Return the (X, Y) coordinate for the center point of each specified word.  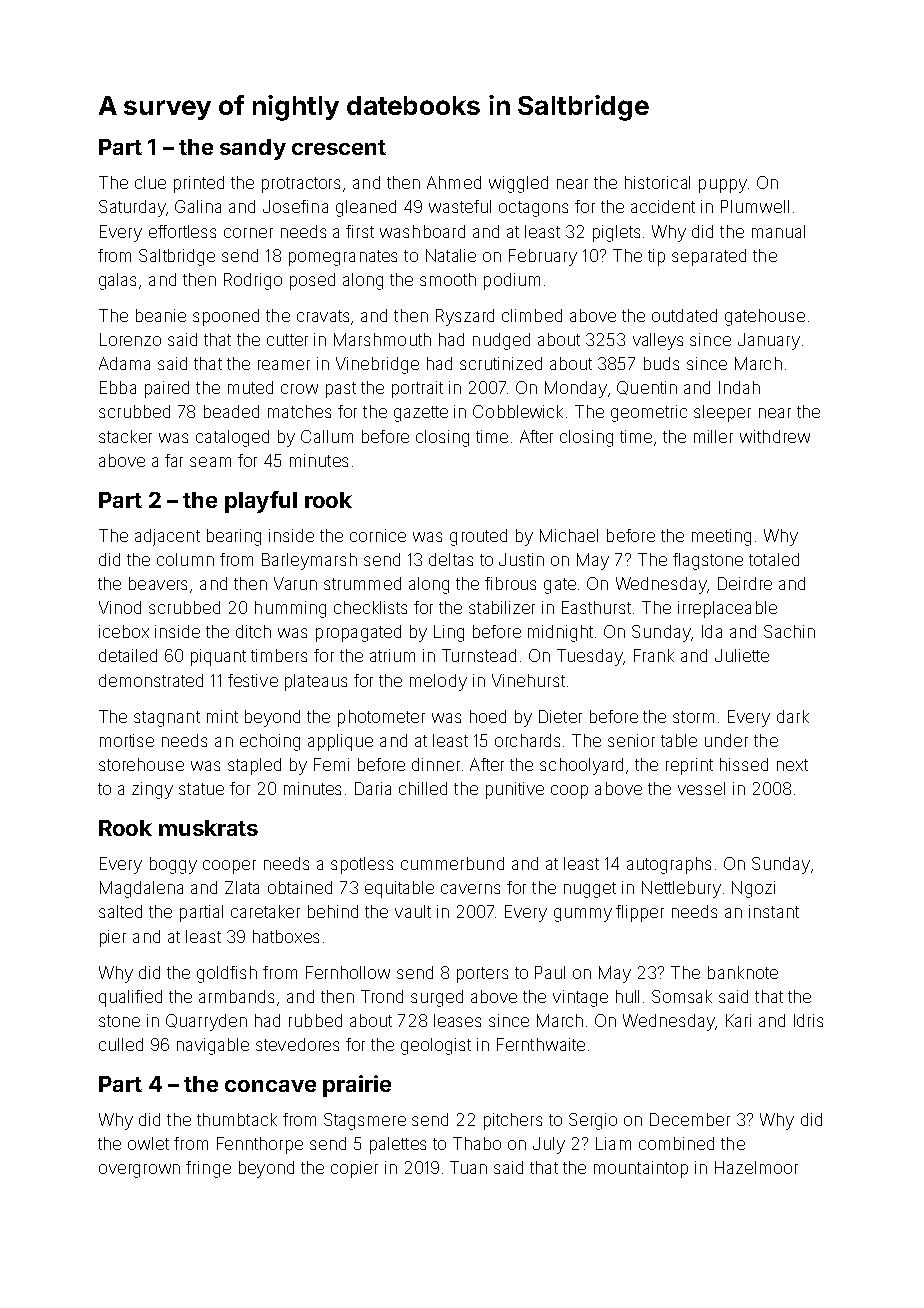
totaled (774, 559)
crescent (339, 147)
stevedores (297, 1044)
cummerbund (452, 863)
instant (774, 911)
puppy (723, 186)
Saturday (132, 208)
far (174, 460)
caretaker (265, 911)
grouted (478, 537)
